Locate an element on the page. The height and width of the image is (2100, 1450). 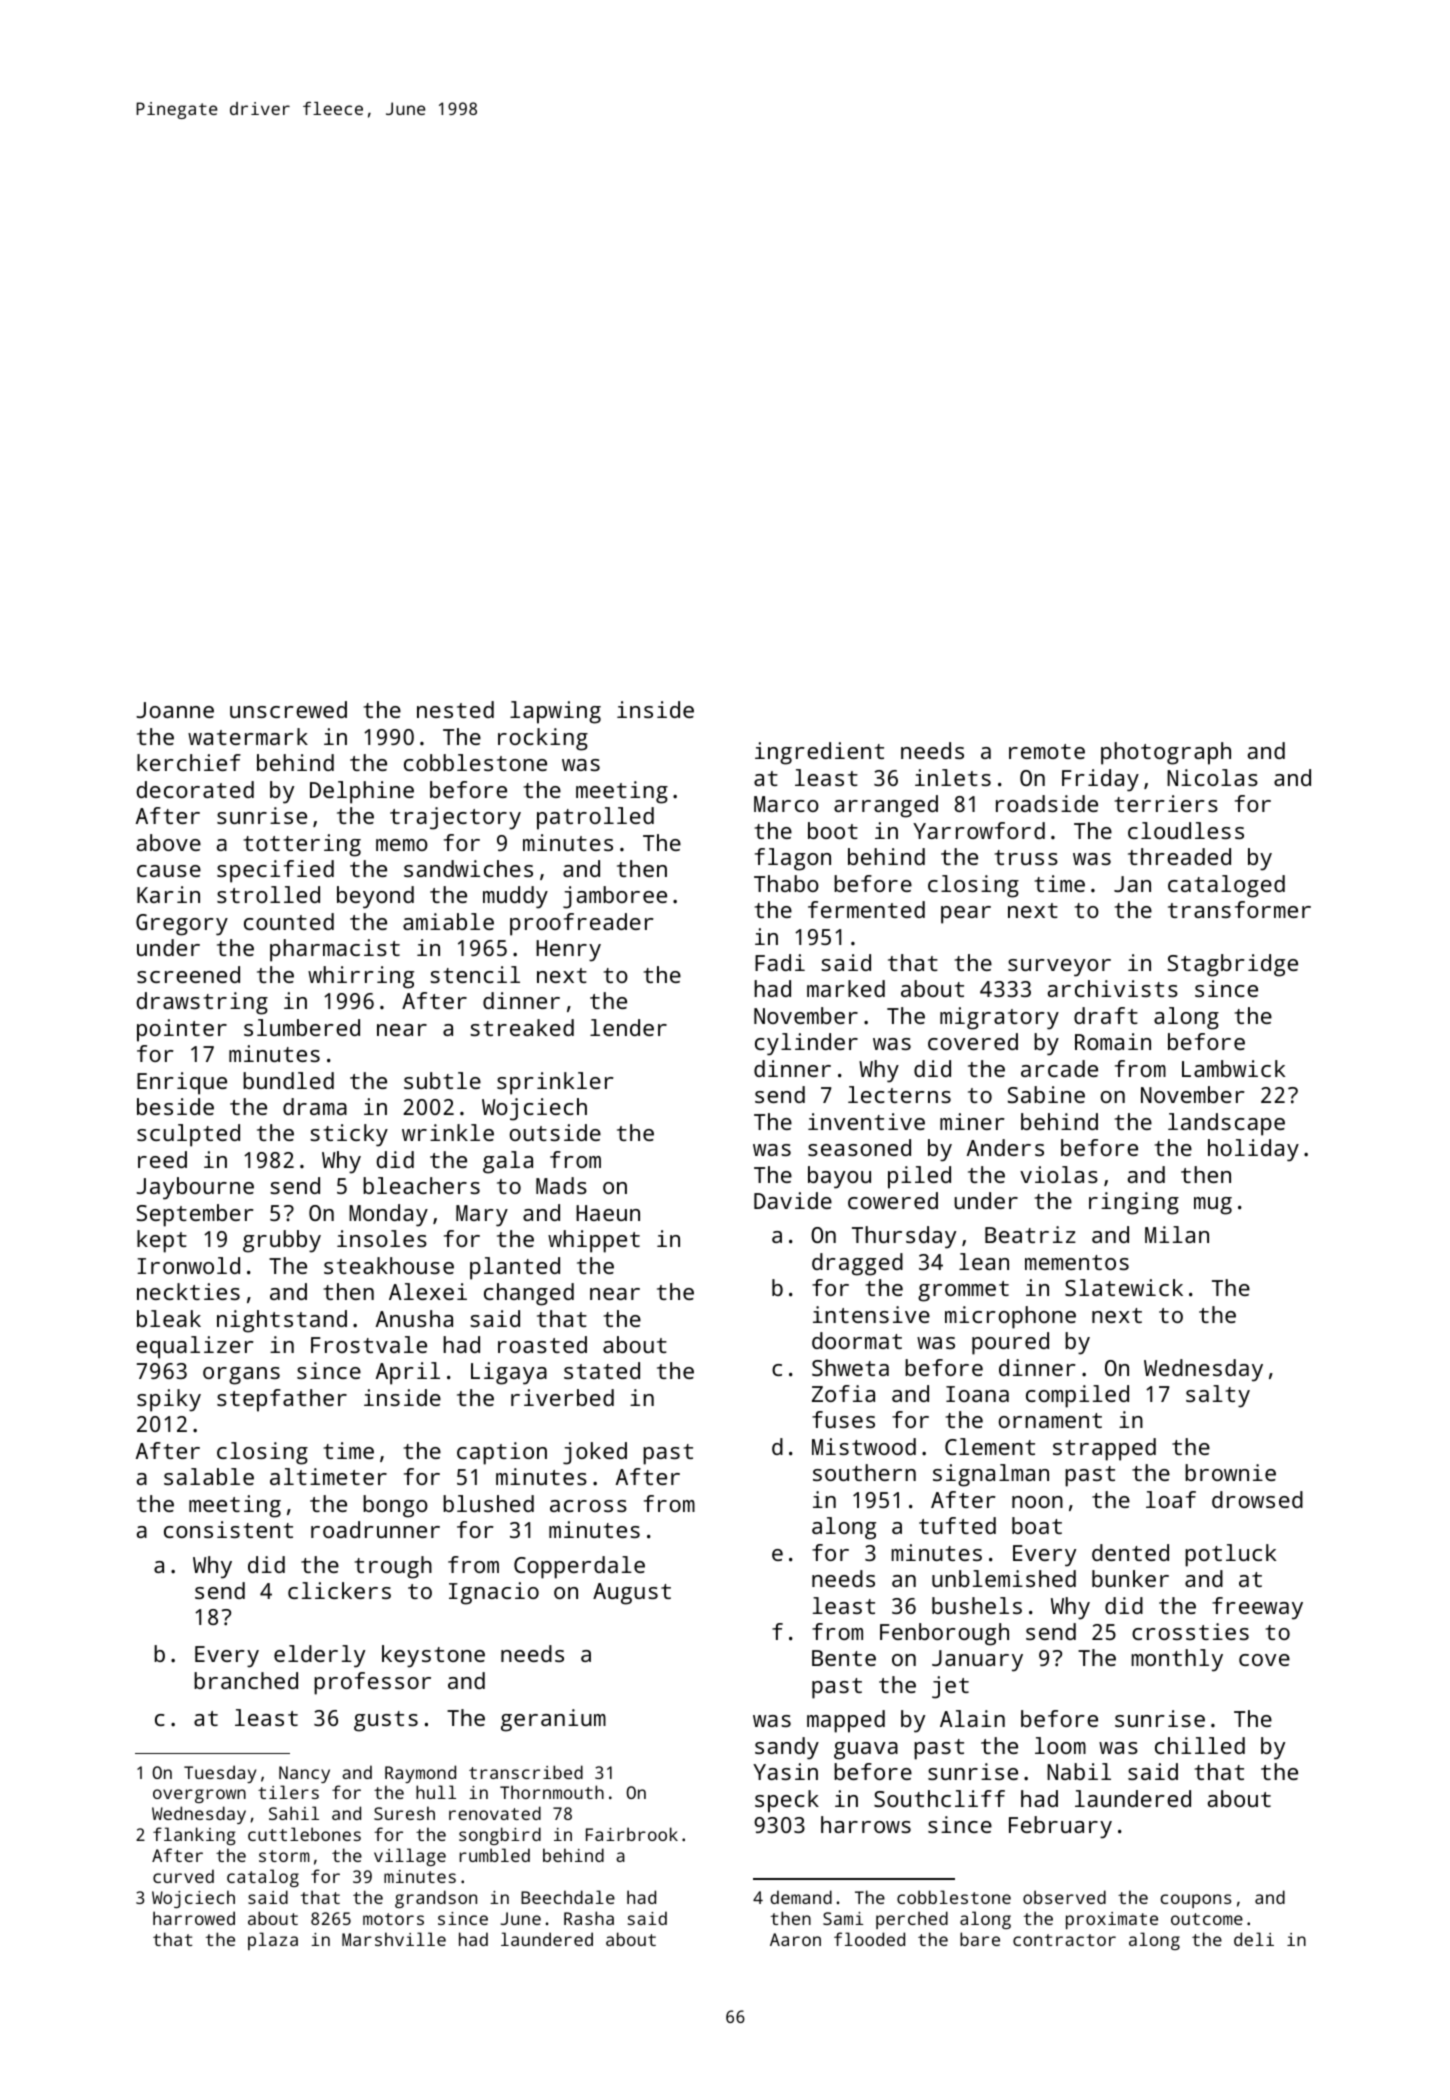
nested is located at coordinates (455, 709).
